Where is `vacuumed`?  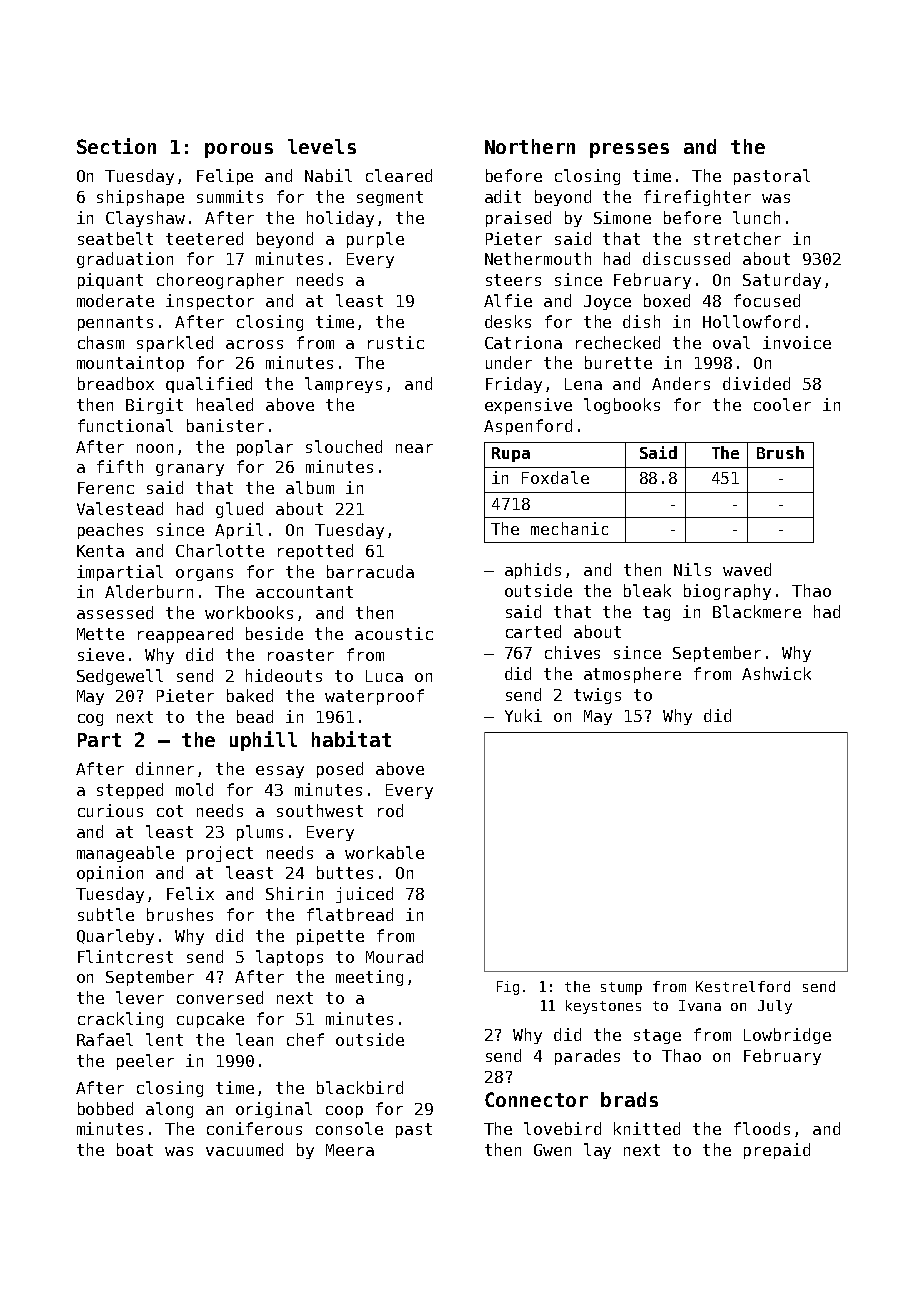 vacuumed is located at coordinates (244, 1149).
